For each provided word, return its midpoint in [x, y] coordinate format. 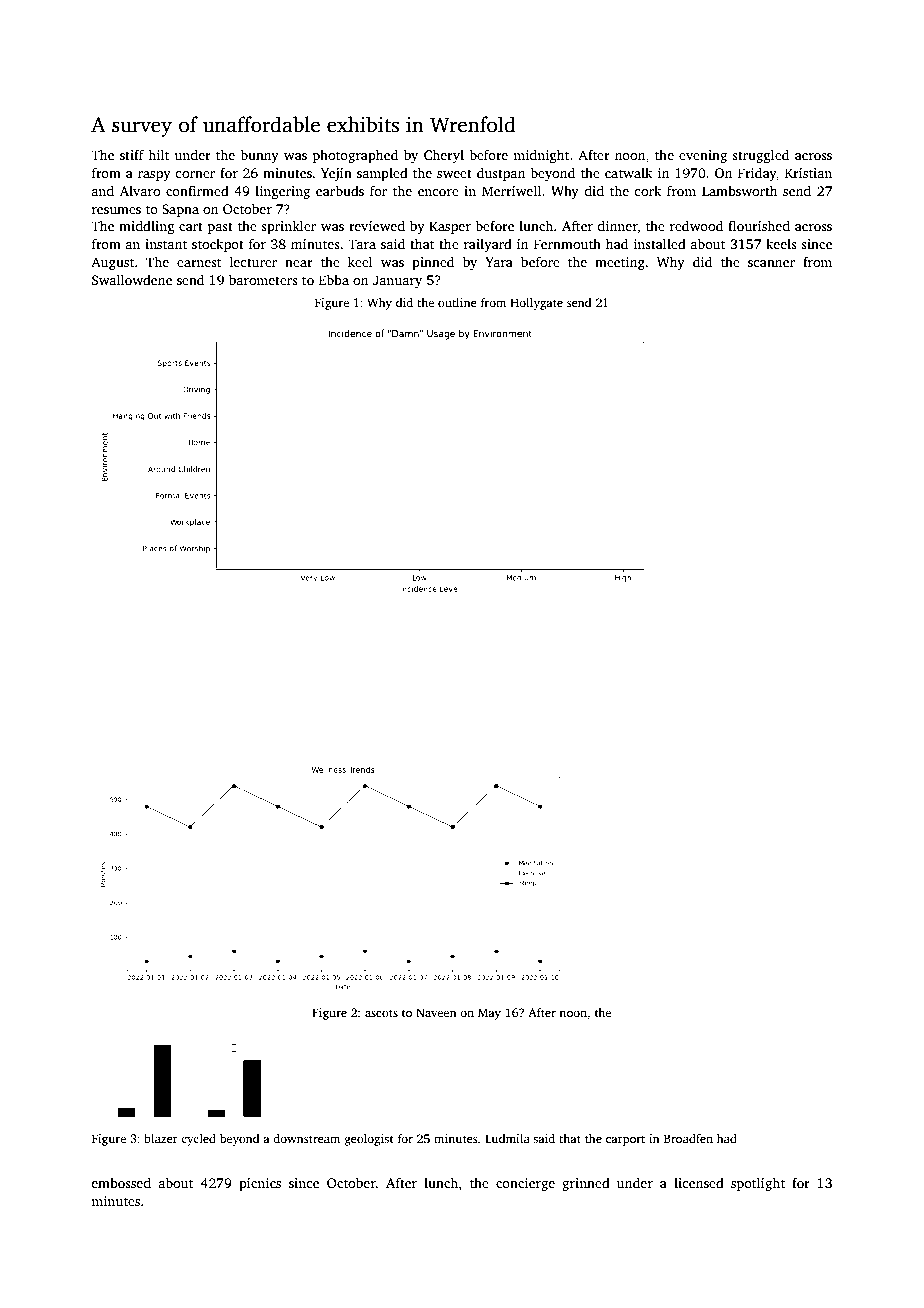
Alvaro [140, 190]
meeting [620, 263]
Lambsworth [740, 190]
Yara [499, 262]
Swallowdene [132, 279]
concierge [525, 1184]
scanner [771, 263]
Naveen [436, 1012]
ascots [381, 1013]
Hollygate [536, 304]
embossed [121, 1182]
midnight [541, 156]
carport [625, 1141]
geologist [369, 1140]
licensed [699, 1182]
